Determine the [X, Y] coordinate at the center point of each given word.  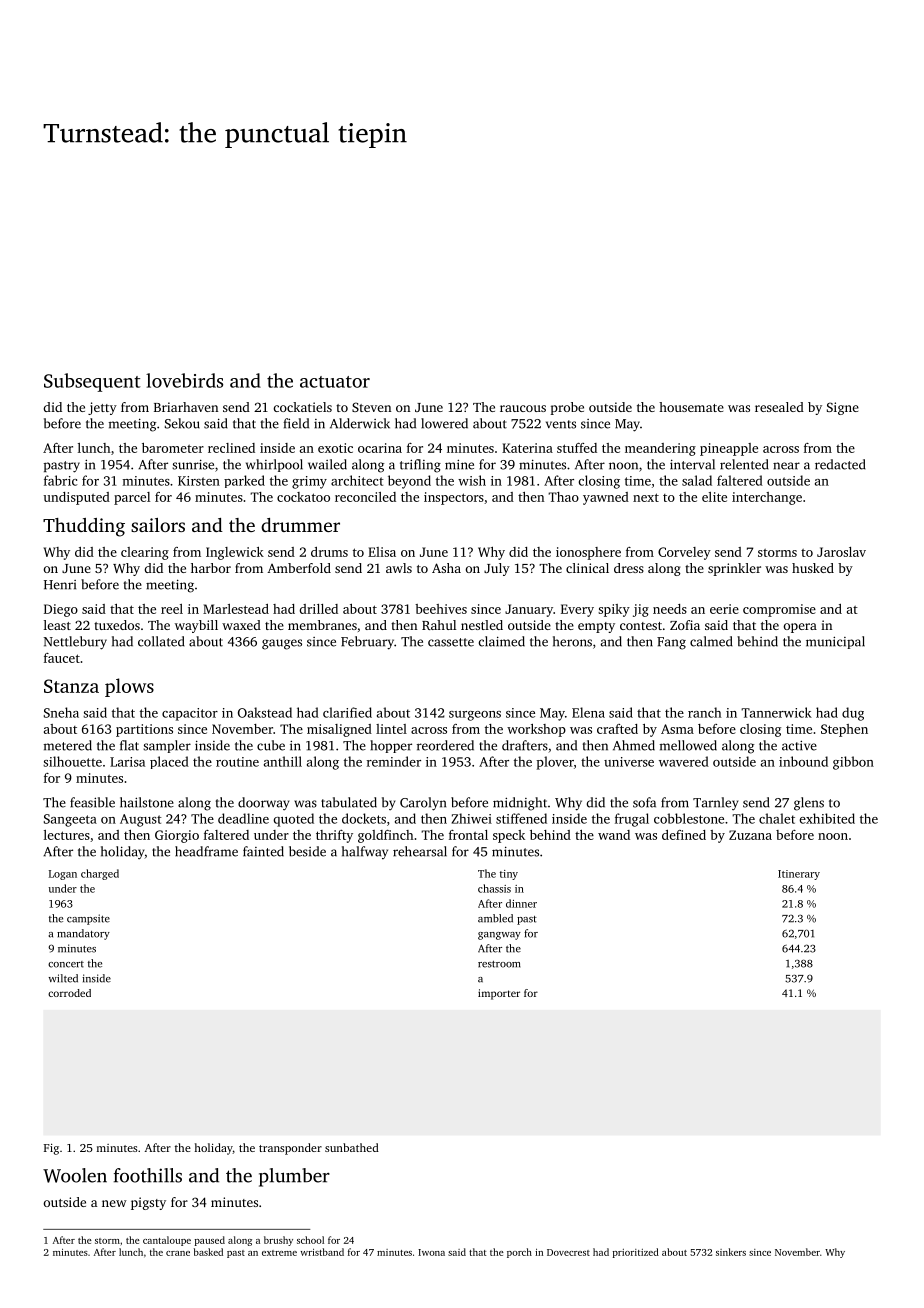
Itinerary [799, 875]
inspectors [454, 498]
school [310, 1240]
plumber [294, 1177]
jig [641, 610]
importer [499, 994]
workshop [536, 730]
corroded [69, 993]
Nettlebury [75, 643]
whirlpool [274, 465]
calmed [711, 641]
